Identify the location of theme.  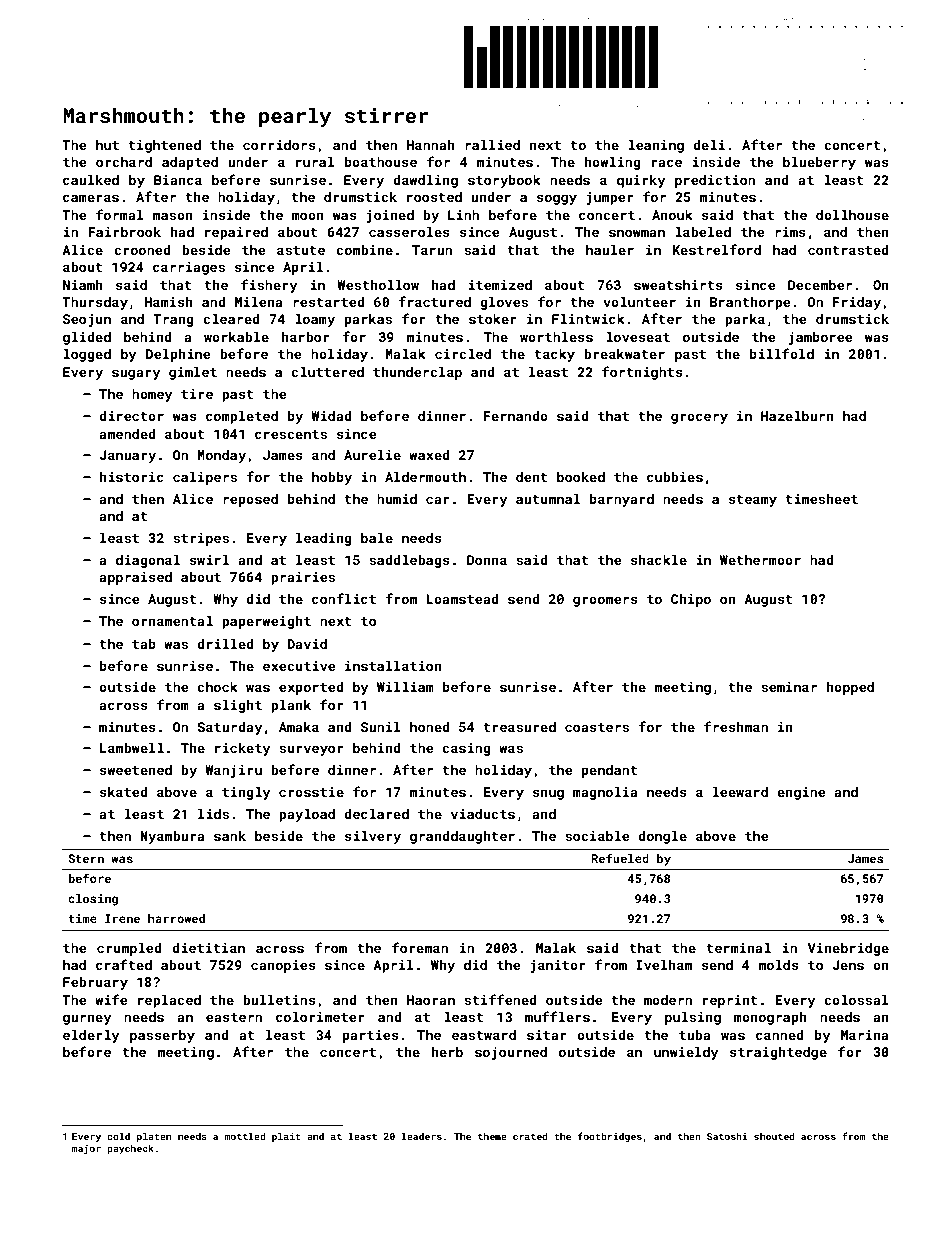
(492, 1136).
